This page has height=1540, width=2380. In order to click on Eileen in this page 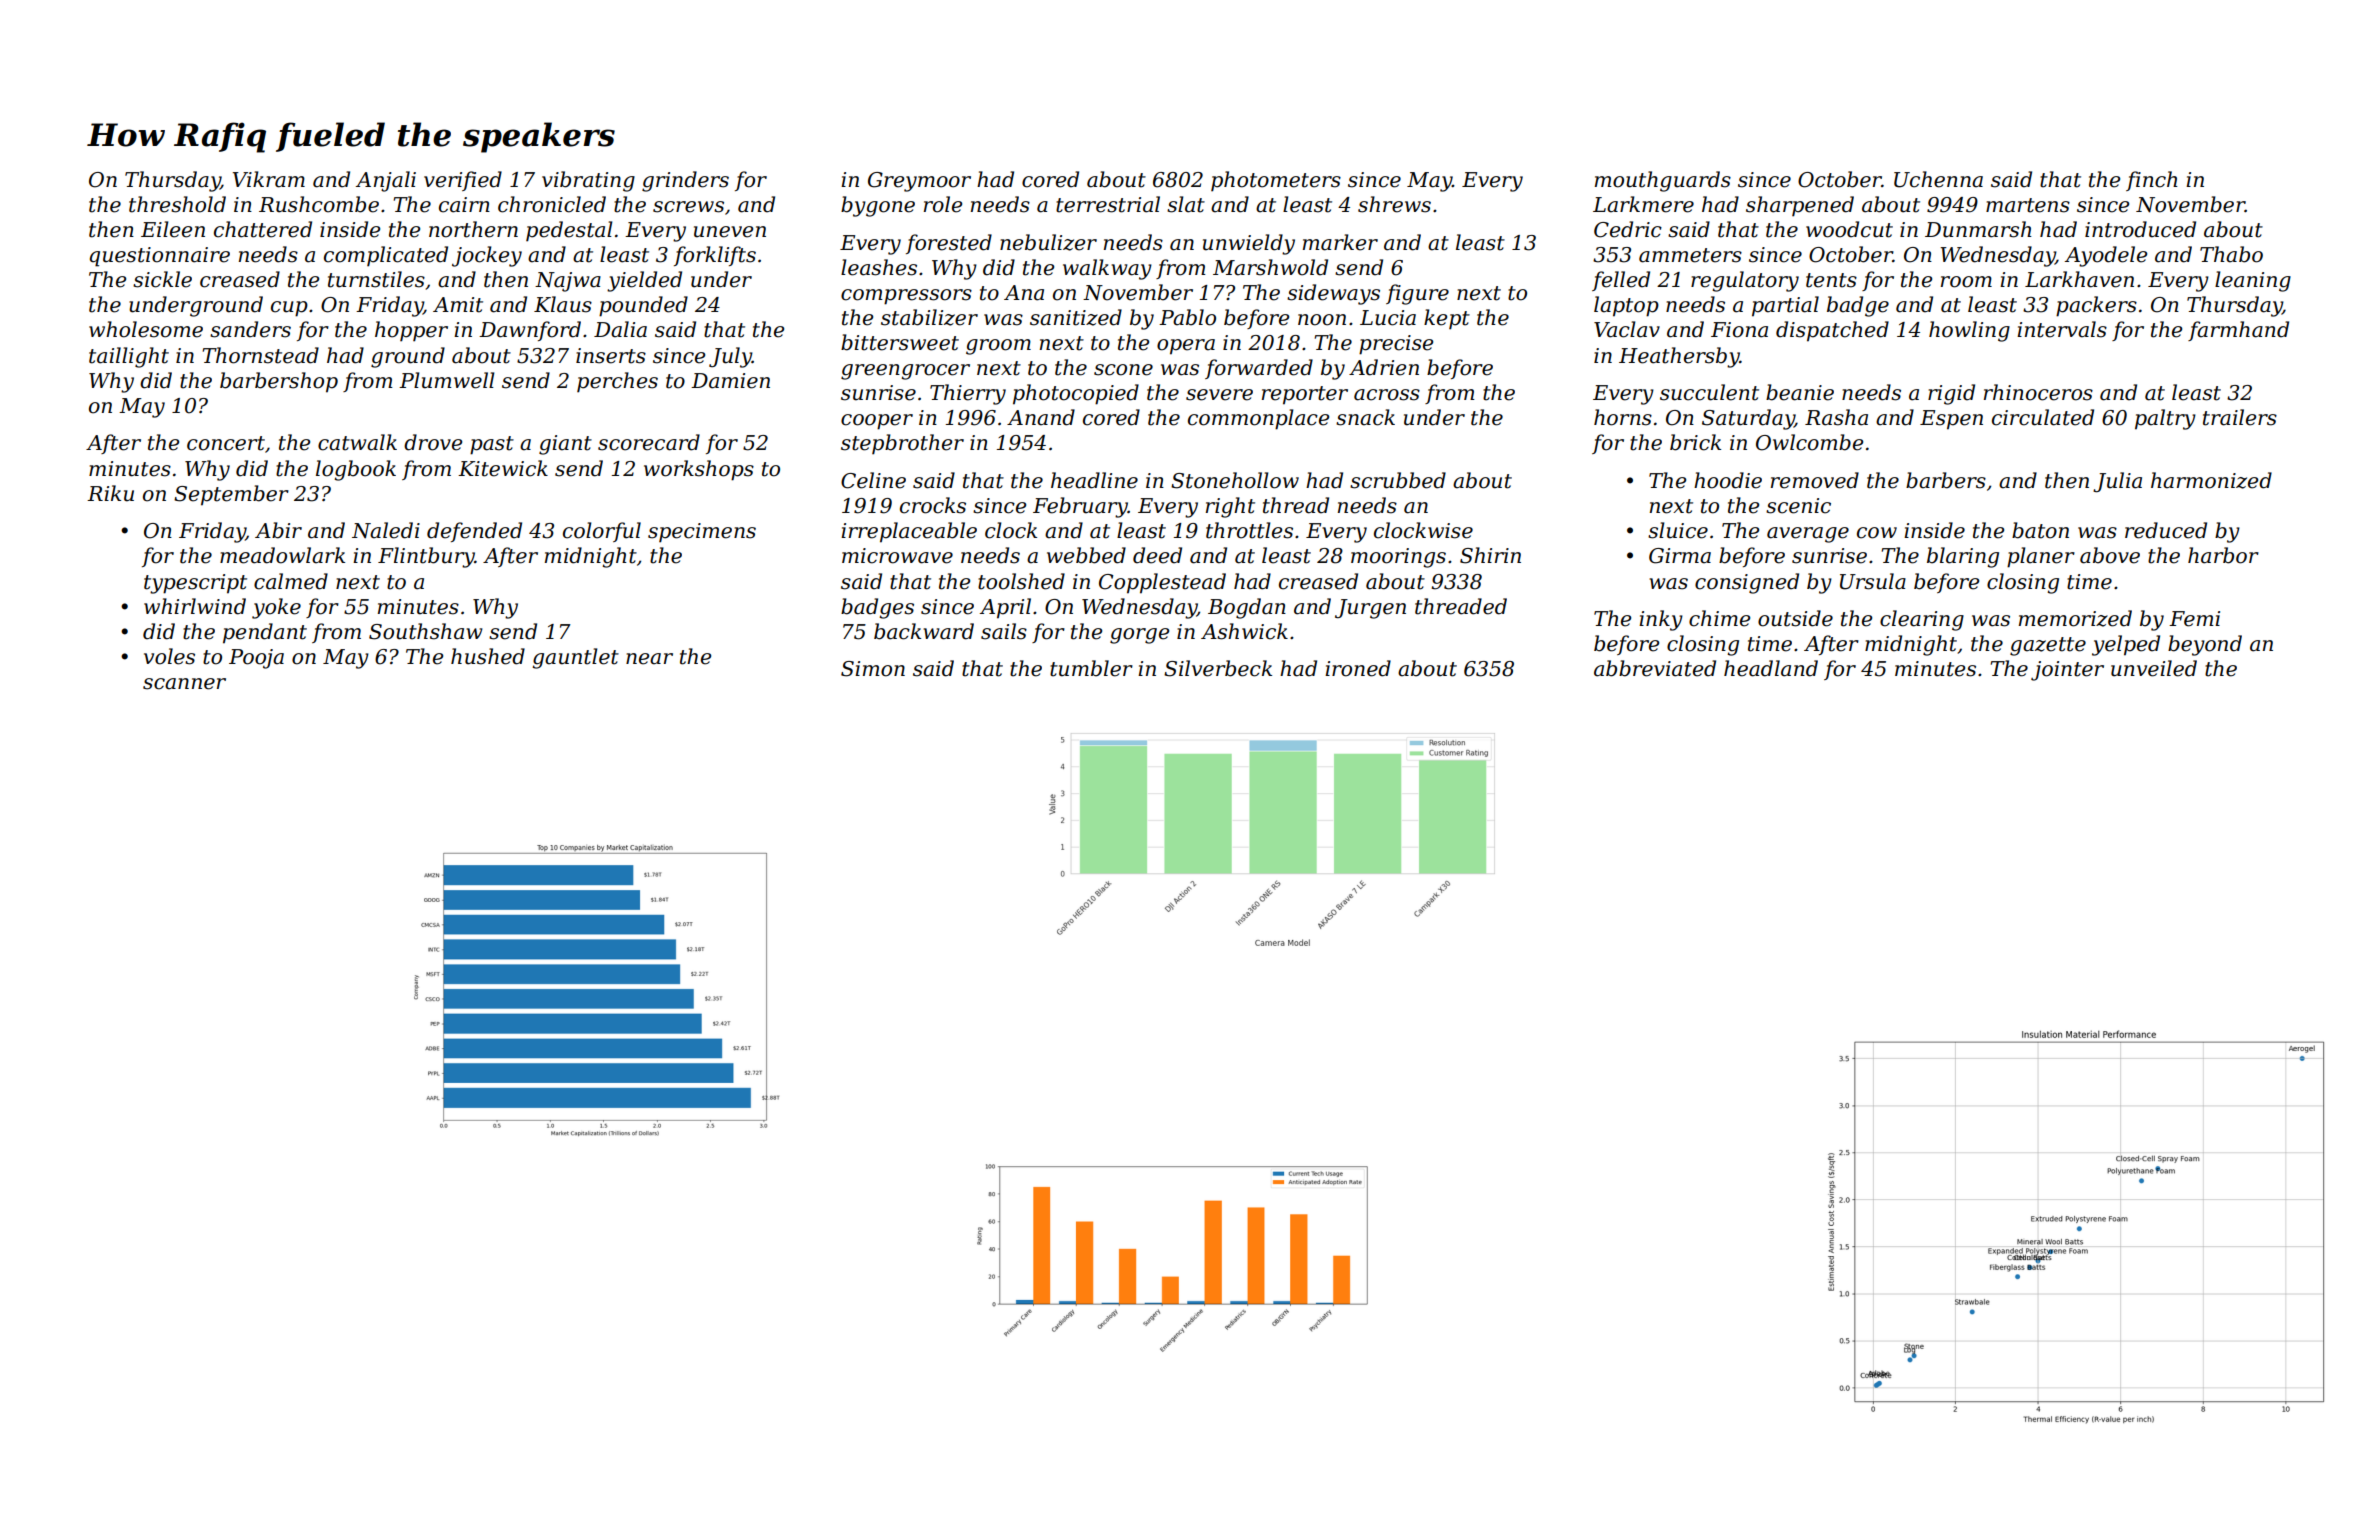, I will do `click(173, 229)`.
